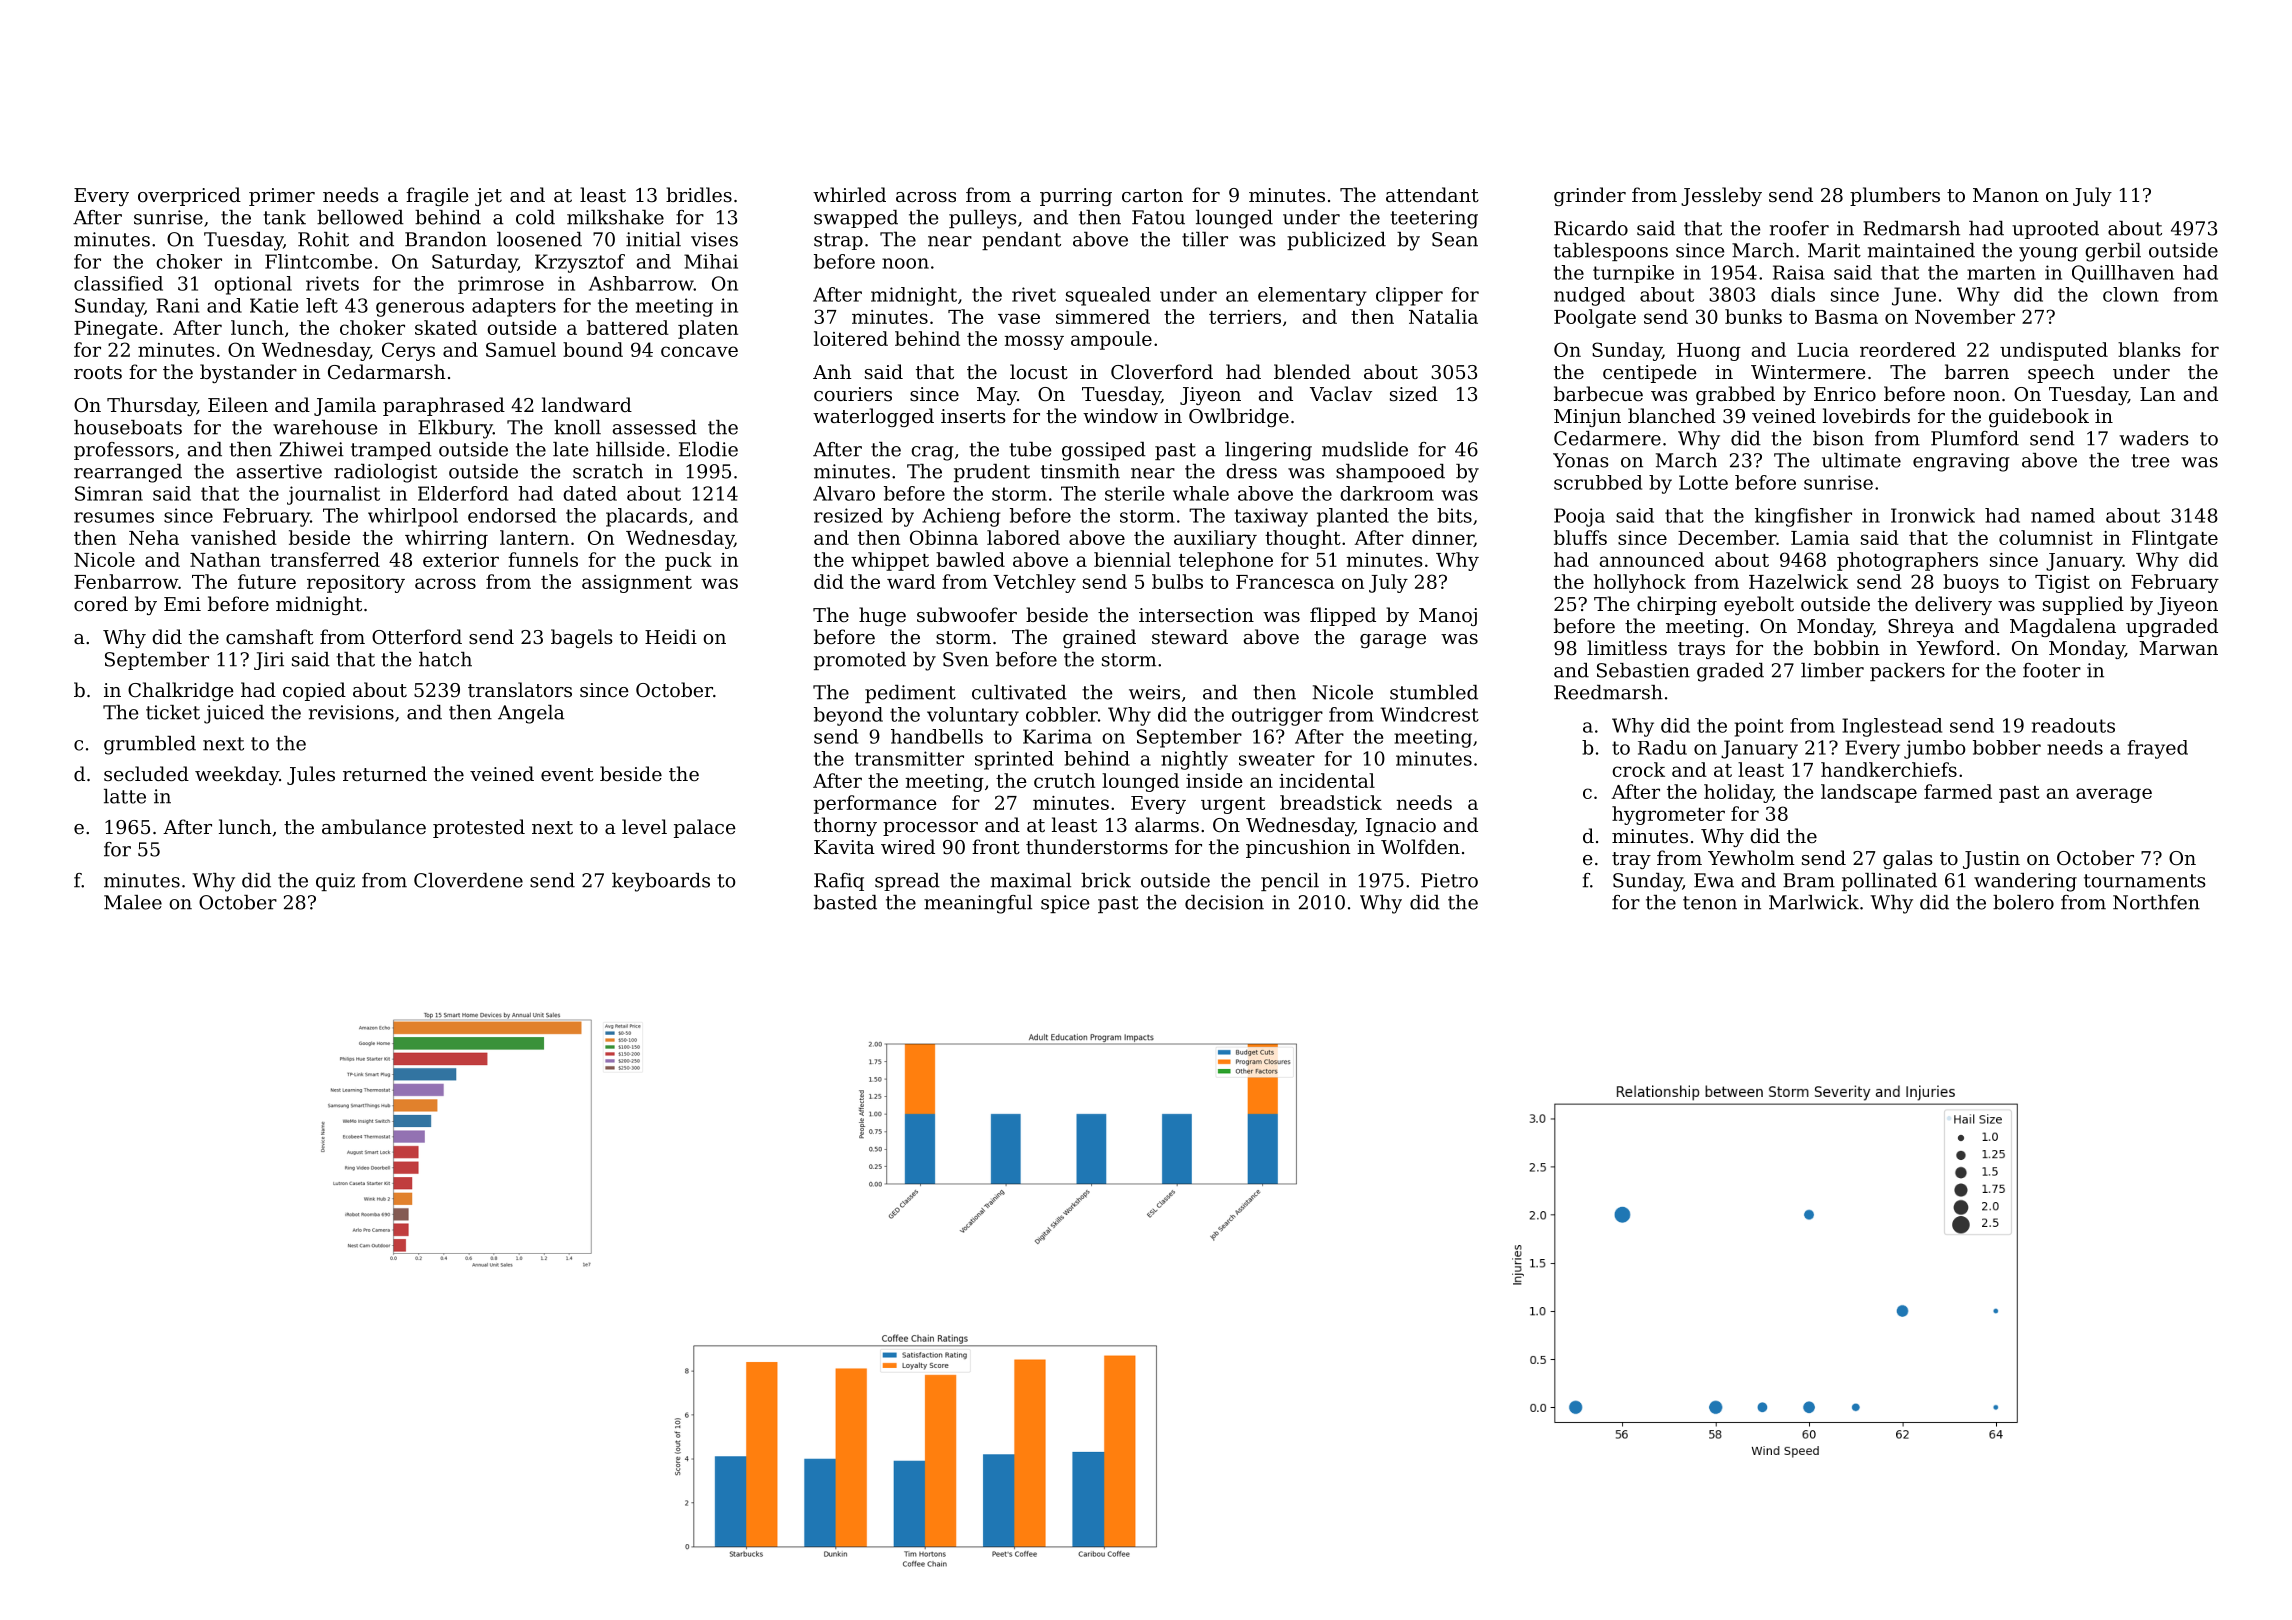  I want to click on resumes, so click(114, 517).
